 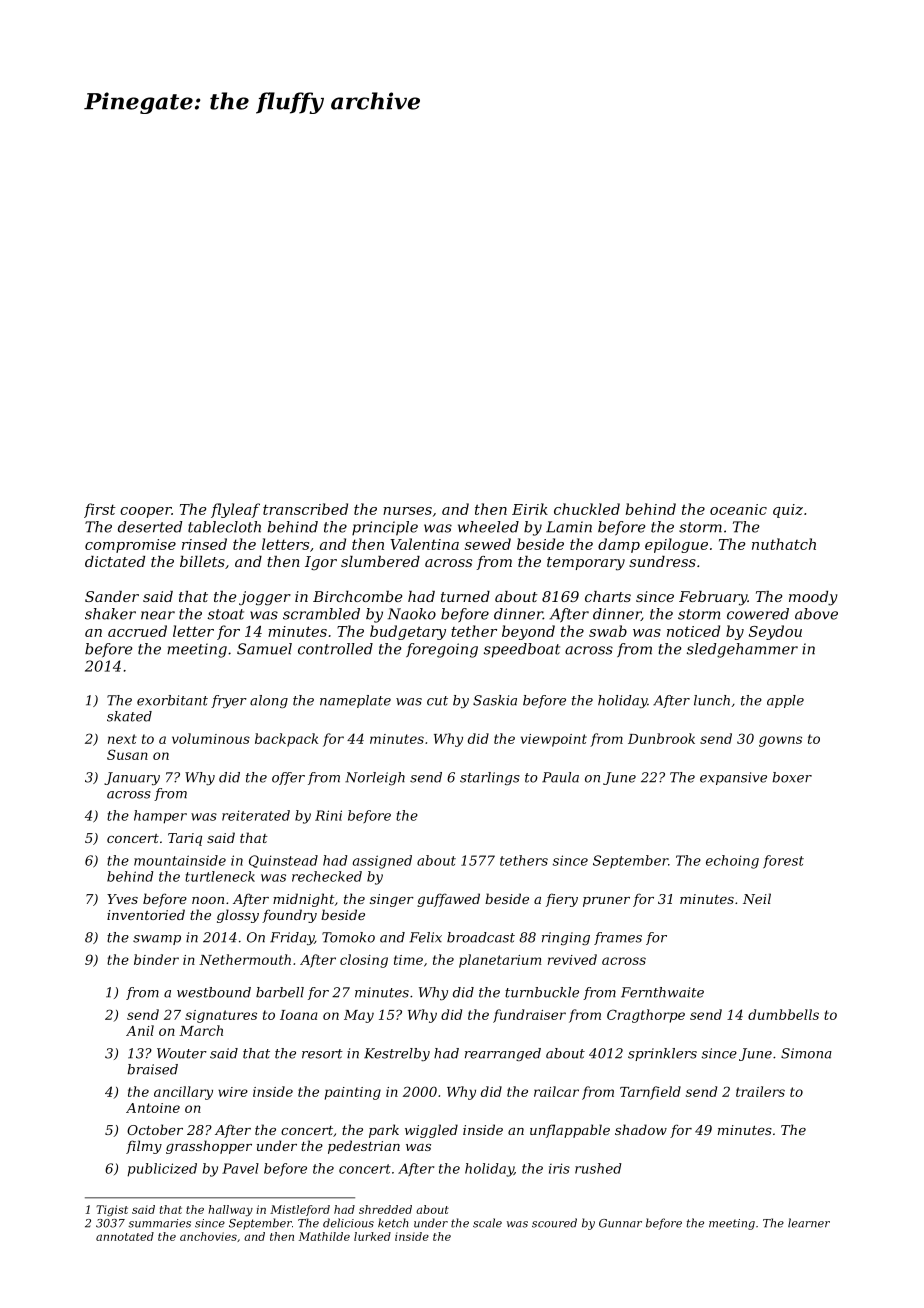 I want to click on Dunbrook, so click(x=661, y=738).
